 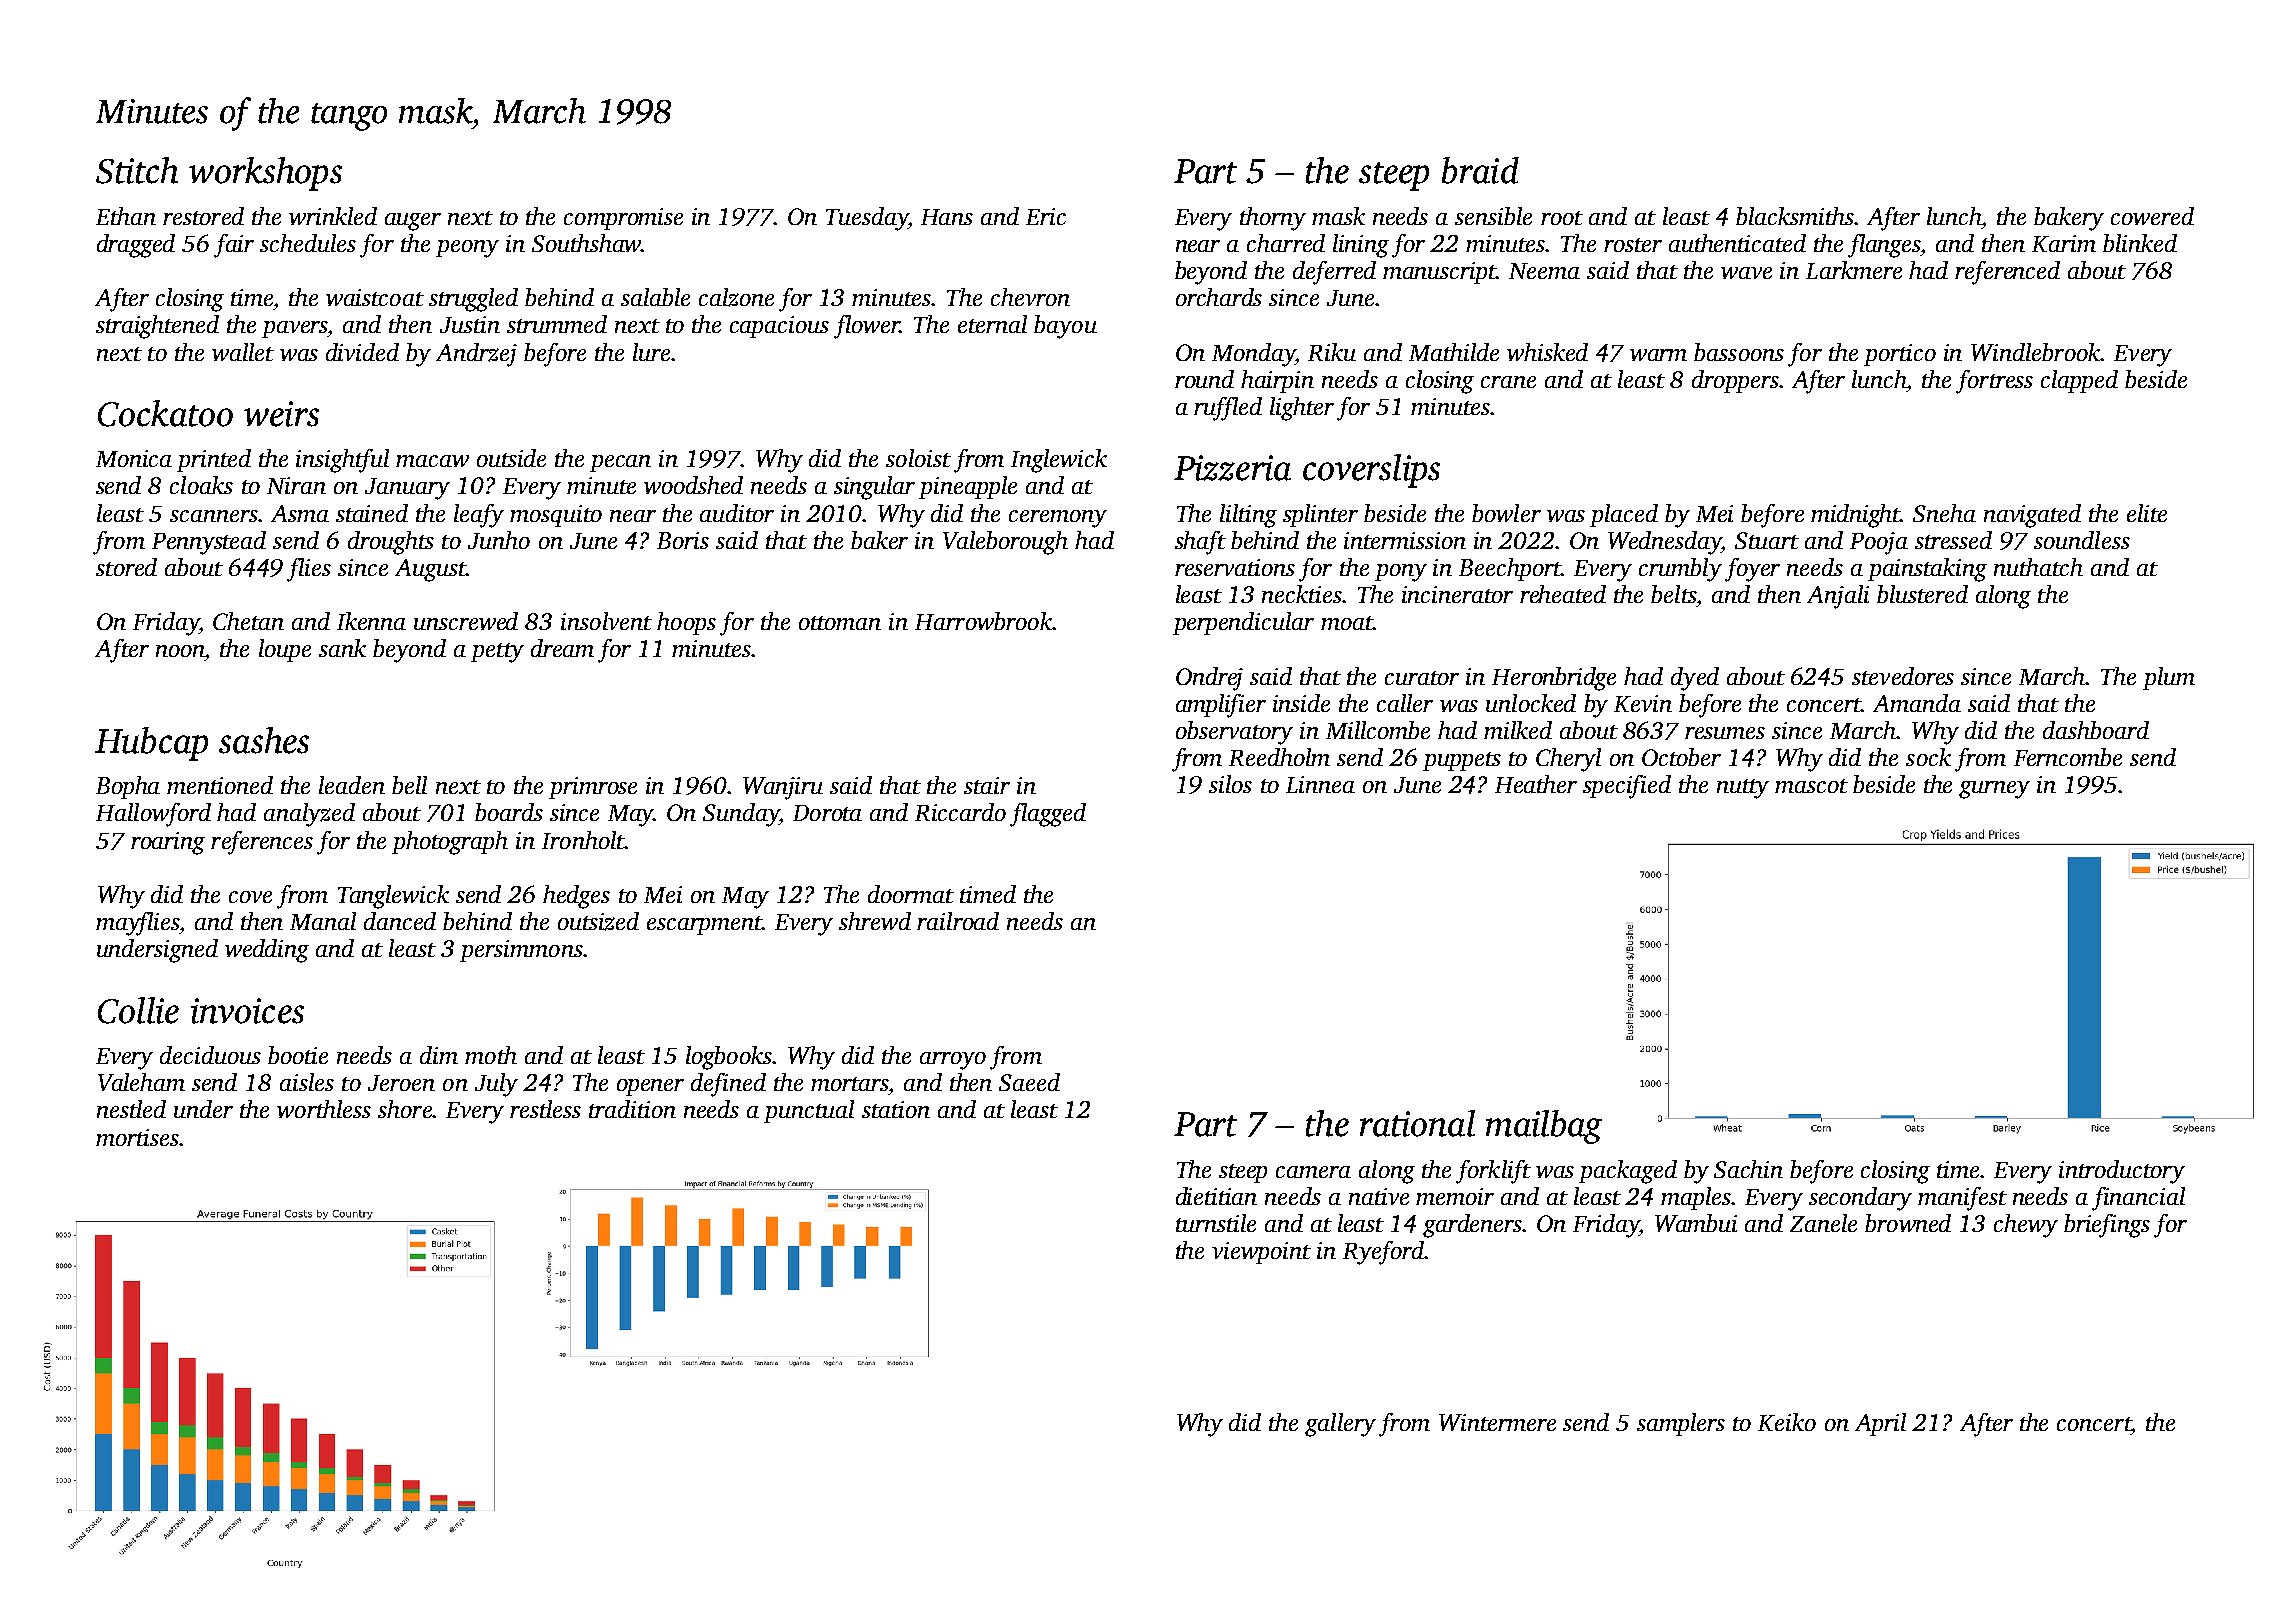 I want to click on gurney, so click(x=1994, y=790).
